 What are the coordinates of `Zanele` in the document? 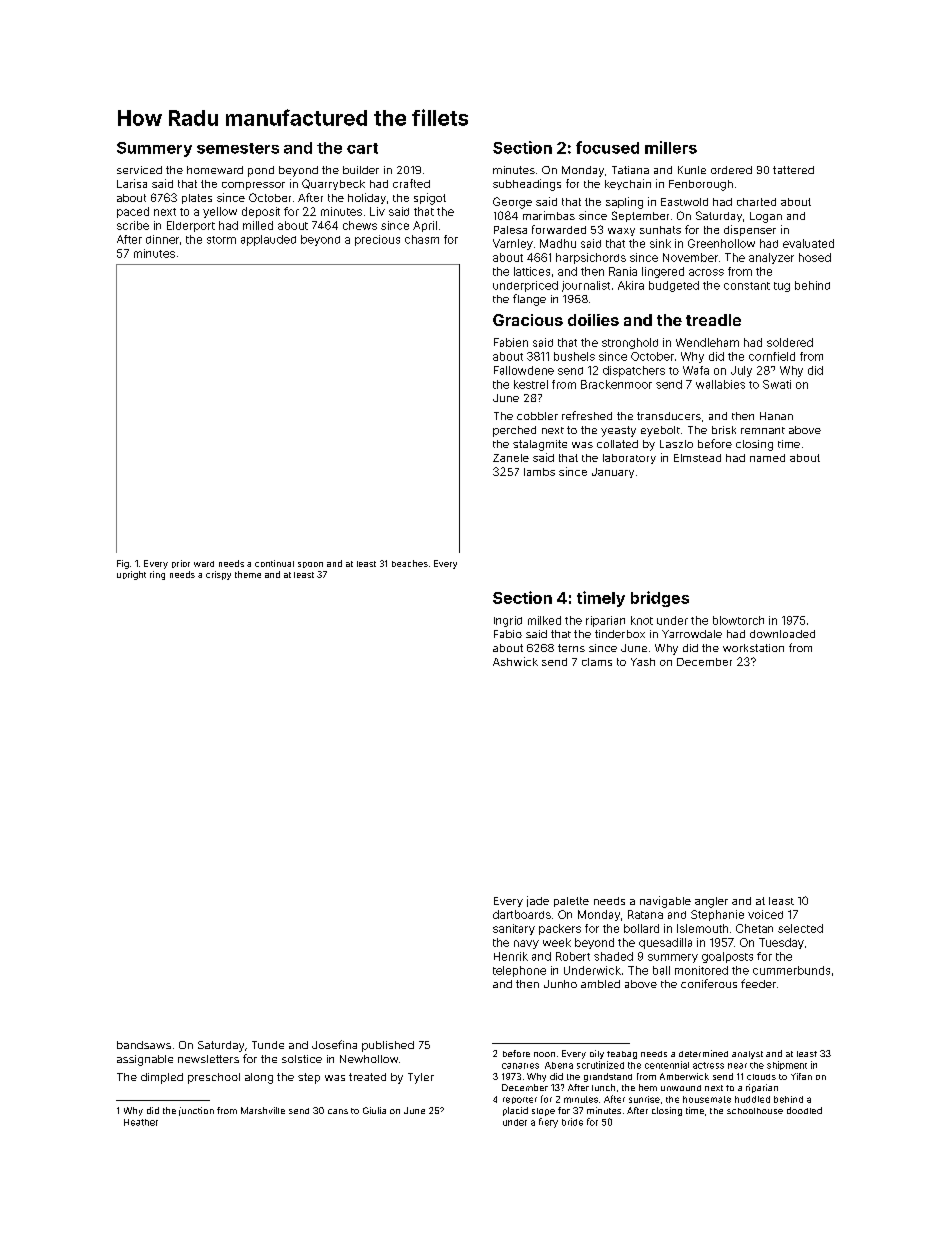 It's located at (511, 458).
